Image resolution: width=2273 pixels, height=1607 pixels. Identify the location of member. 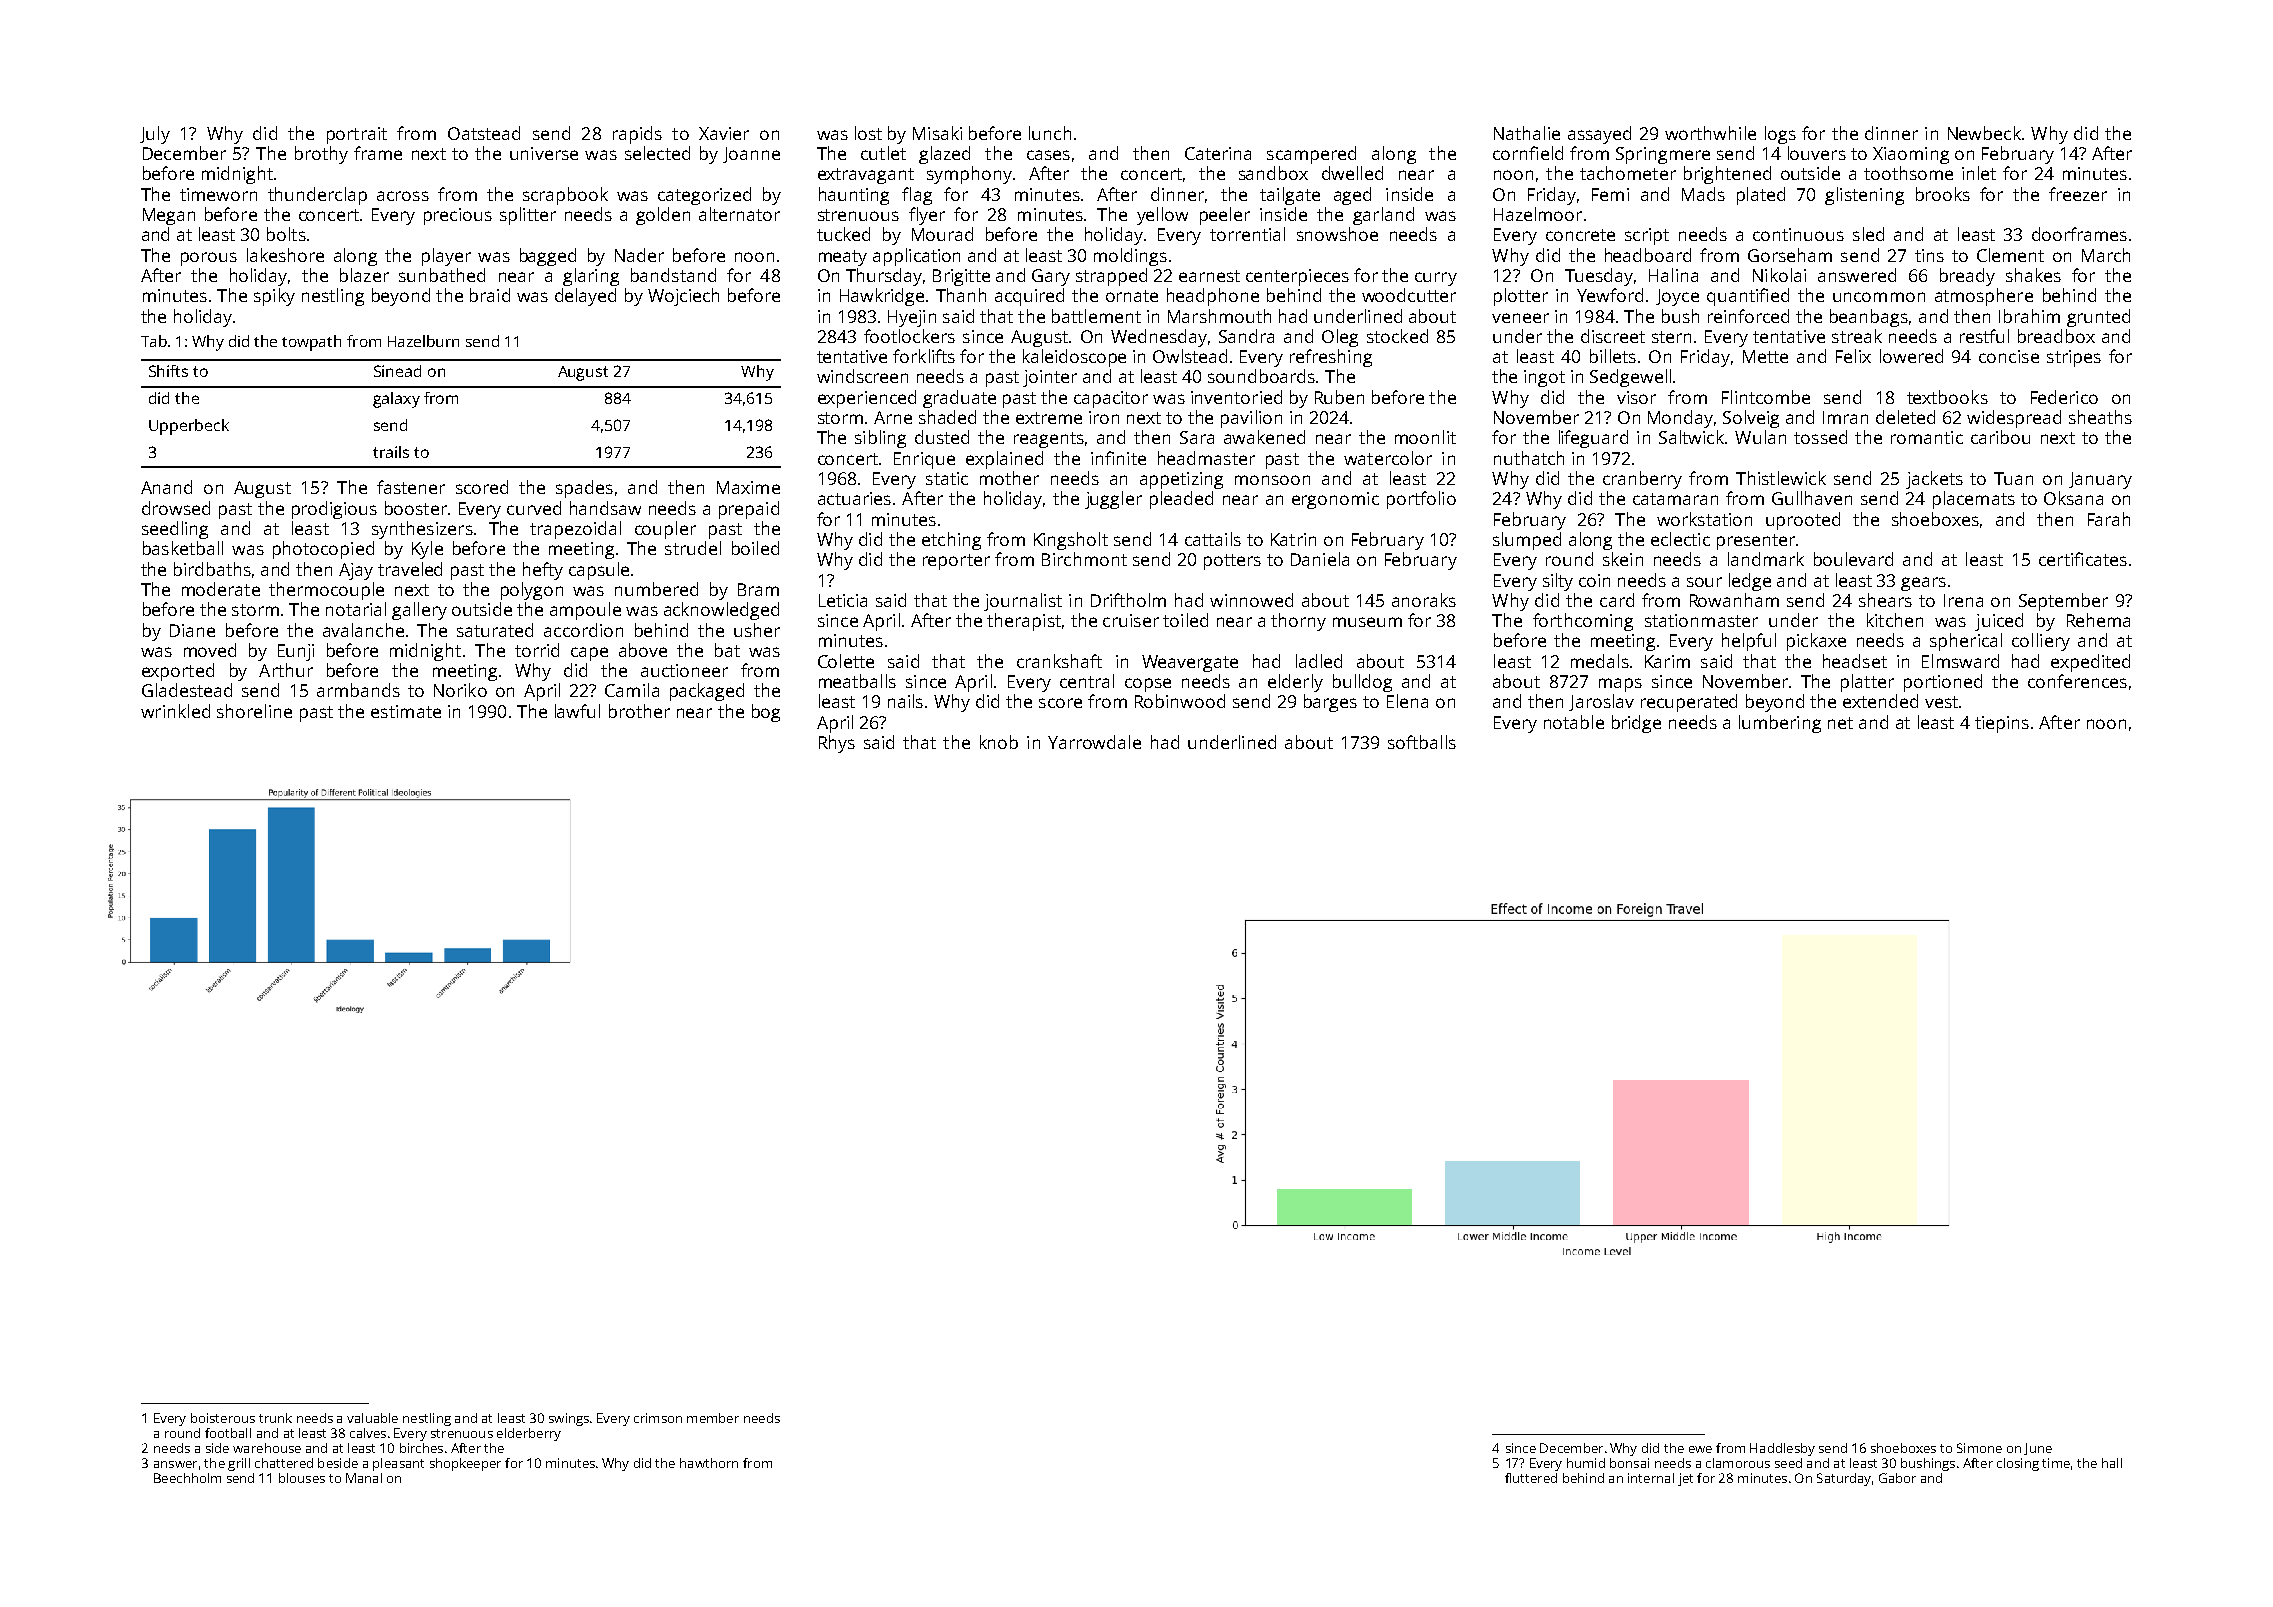
(713, 1418).
